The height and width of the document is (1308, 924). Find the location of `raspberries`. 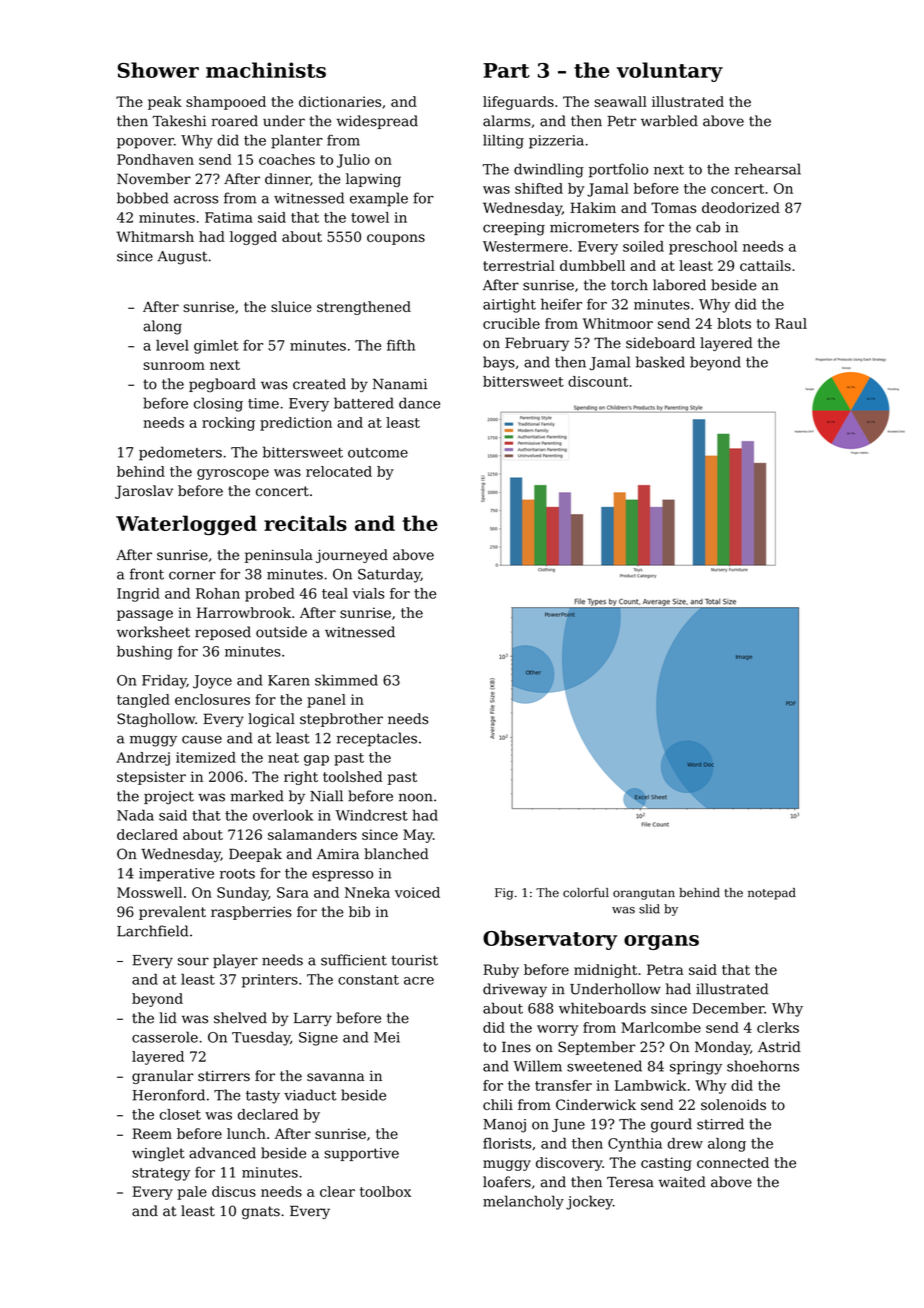

raspberries is located at coordinates (251, 913).
